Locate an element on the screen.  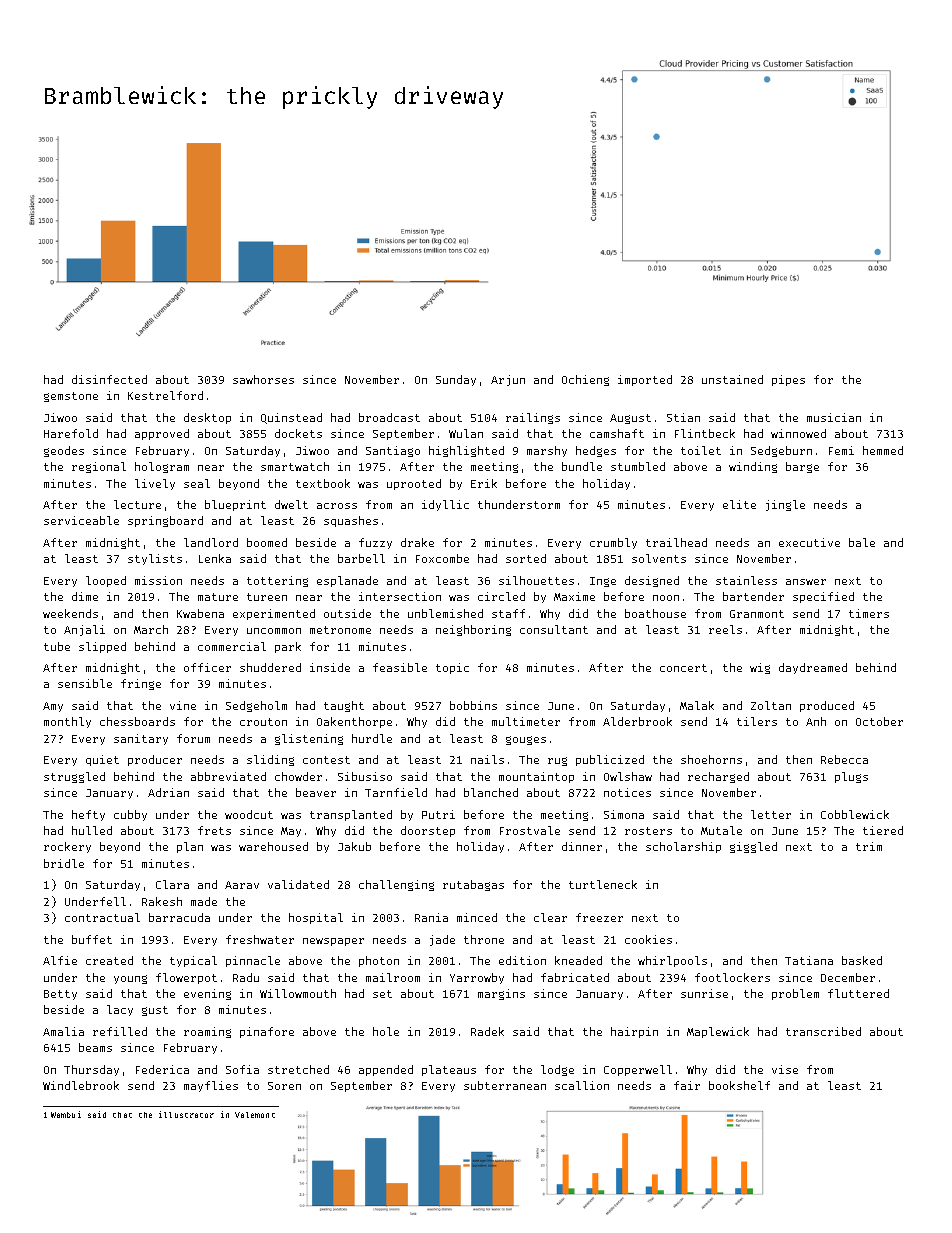
doorstep is located at coordinates (428, 831).
